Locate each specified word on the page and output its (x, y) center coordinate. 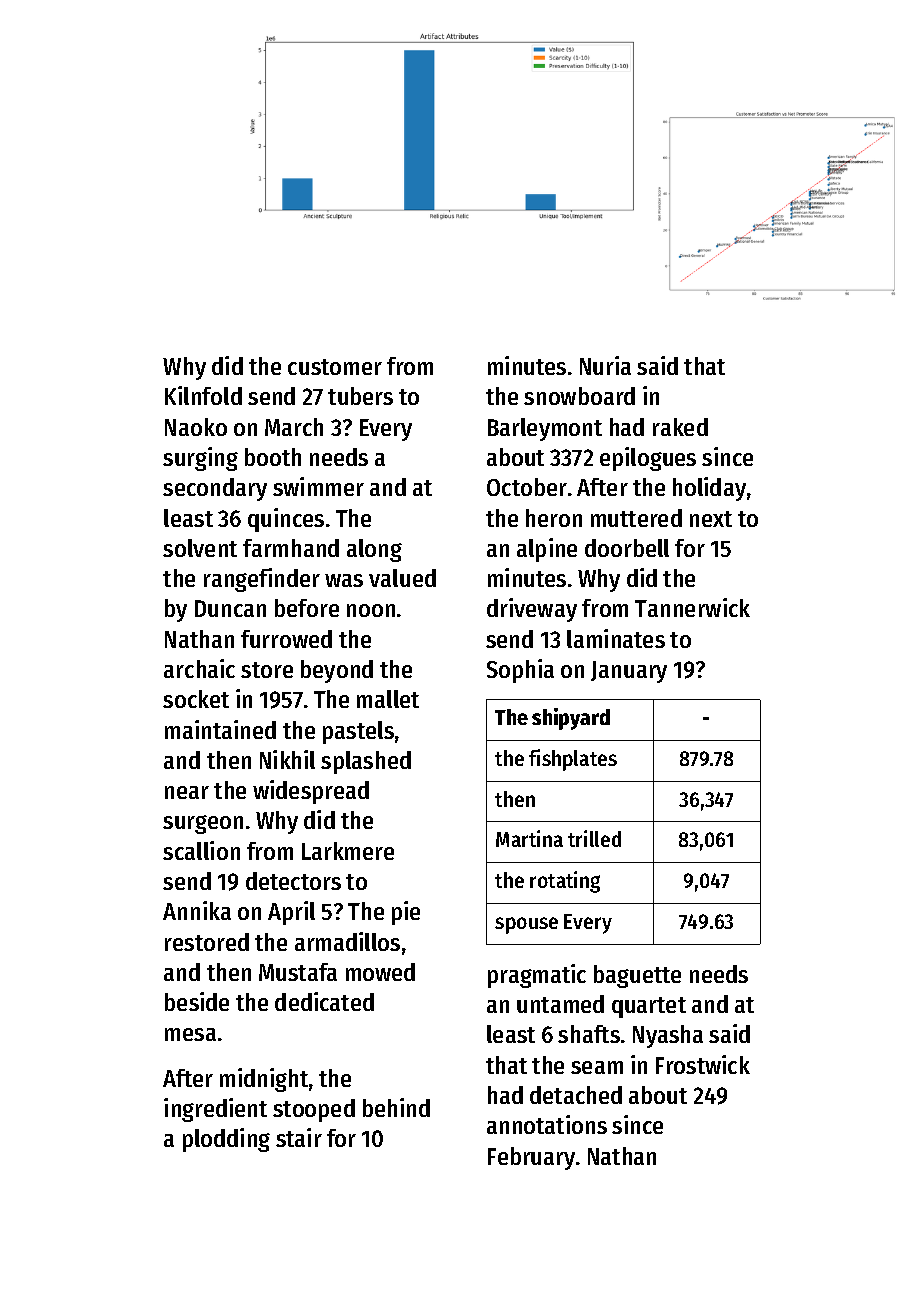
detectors (293, 881)
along (374, 550)
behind (396, 1107)
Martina (529, 838)
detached (576, 1095)
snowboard (579, 396)
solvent (200, 548)
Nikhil (287, 759)
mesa (190, 1034)
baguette (637, 976)
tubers (360, 396)
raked (680, 427)
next (711, 519)
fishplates (573, 760)
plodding (226, 1140)
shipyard (571, 719)
